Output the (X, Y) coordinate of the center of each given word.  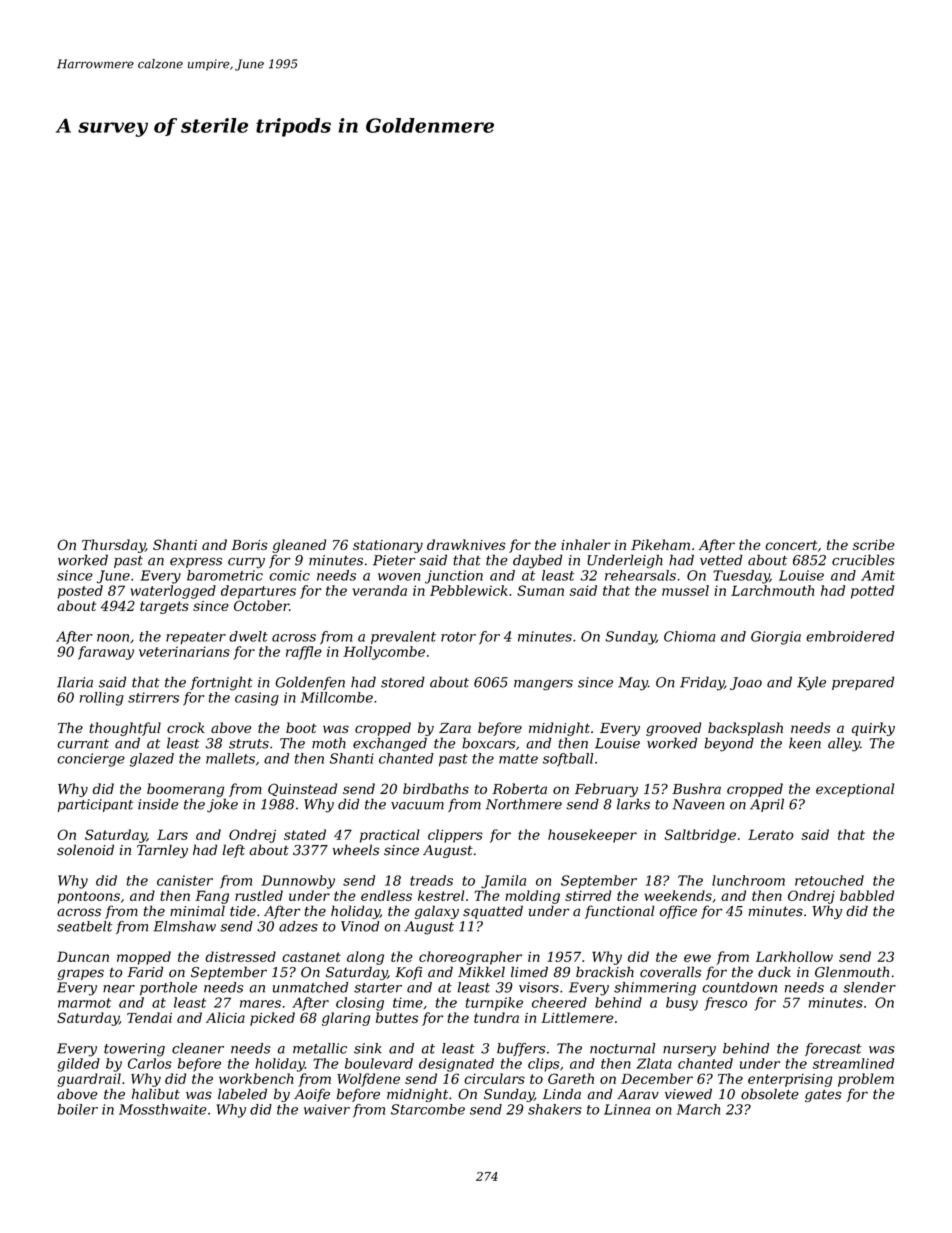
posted (80, 592)
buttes (397, 1017)
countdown (739, 987)
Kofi (408, 973)
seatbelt (84, 926)
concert (791, 545)
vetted (721, 560)
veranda (380, 590)
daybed (538, 561)
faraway (106, 653)
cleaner (198, 1048)
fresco (726, 1004)
